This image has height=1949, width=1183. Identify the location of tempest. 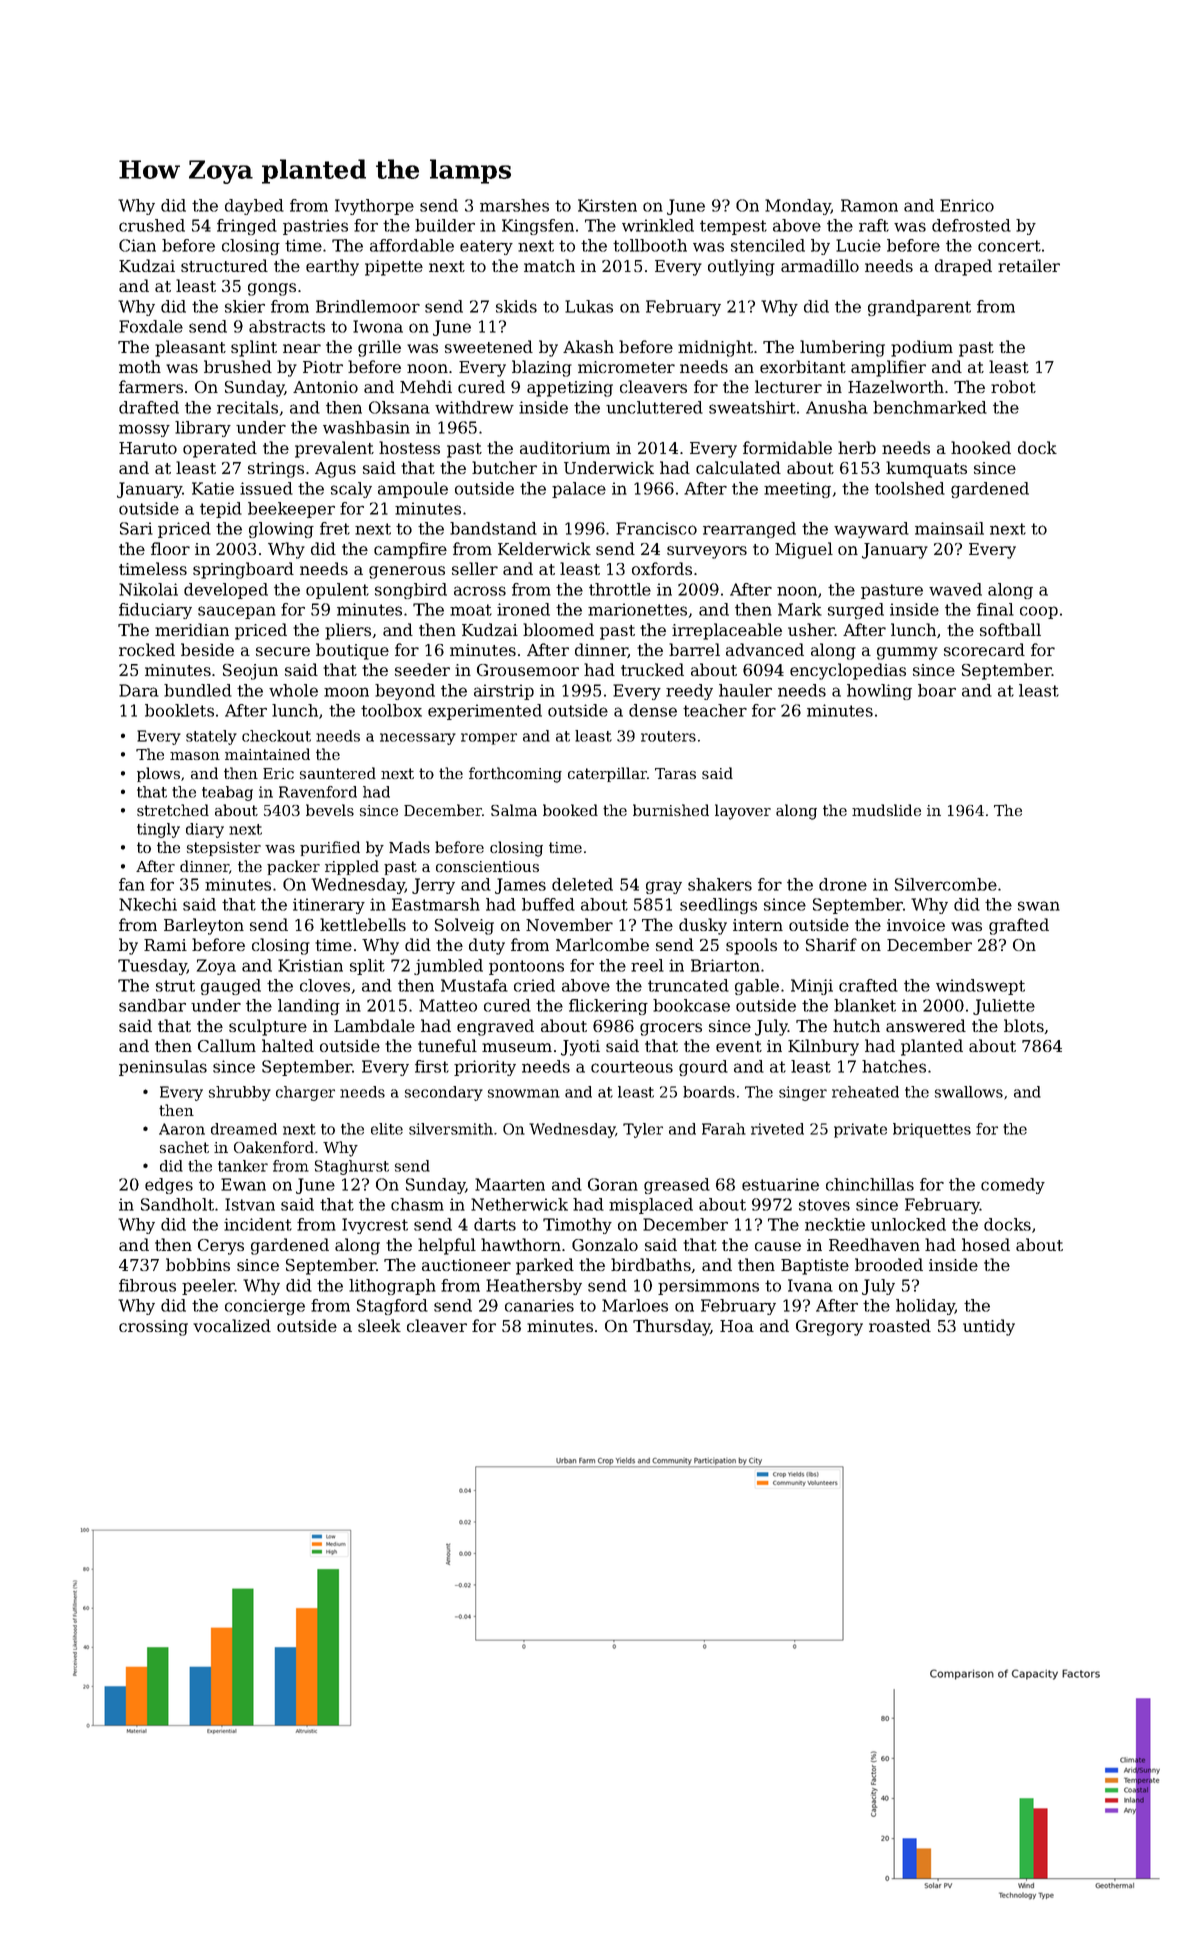
(733, 227).
